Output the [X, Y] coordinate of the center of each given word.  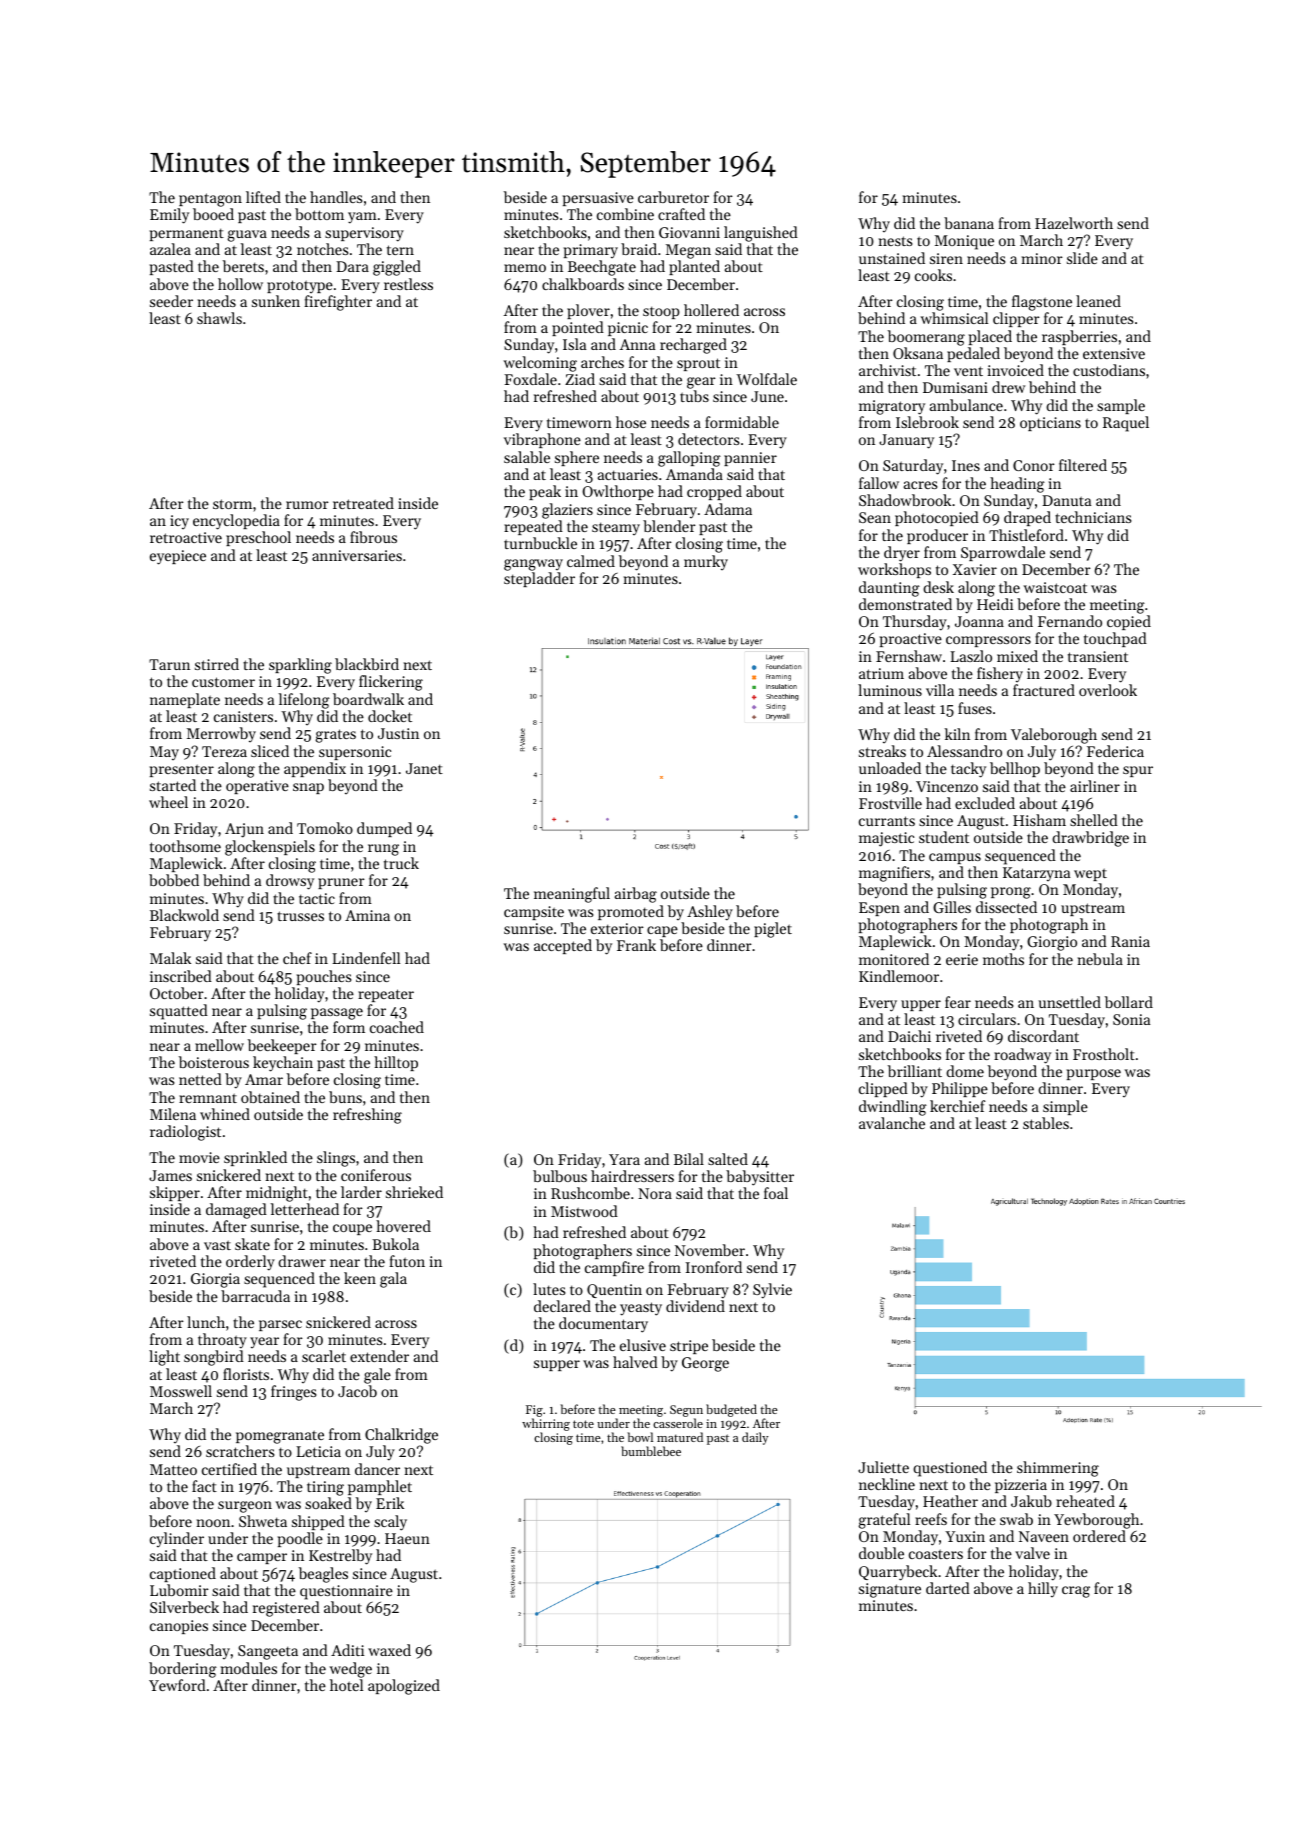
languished [761, 234]
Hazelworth [1074, 223]
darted [948, 1588]
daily [755, 1438]
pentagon [210, 200]
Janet [424, 768]
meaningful [572, 895]
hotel [346, 1685]
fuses [975, 708]
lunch [206, 1322]
